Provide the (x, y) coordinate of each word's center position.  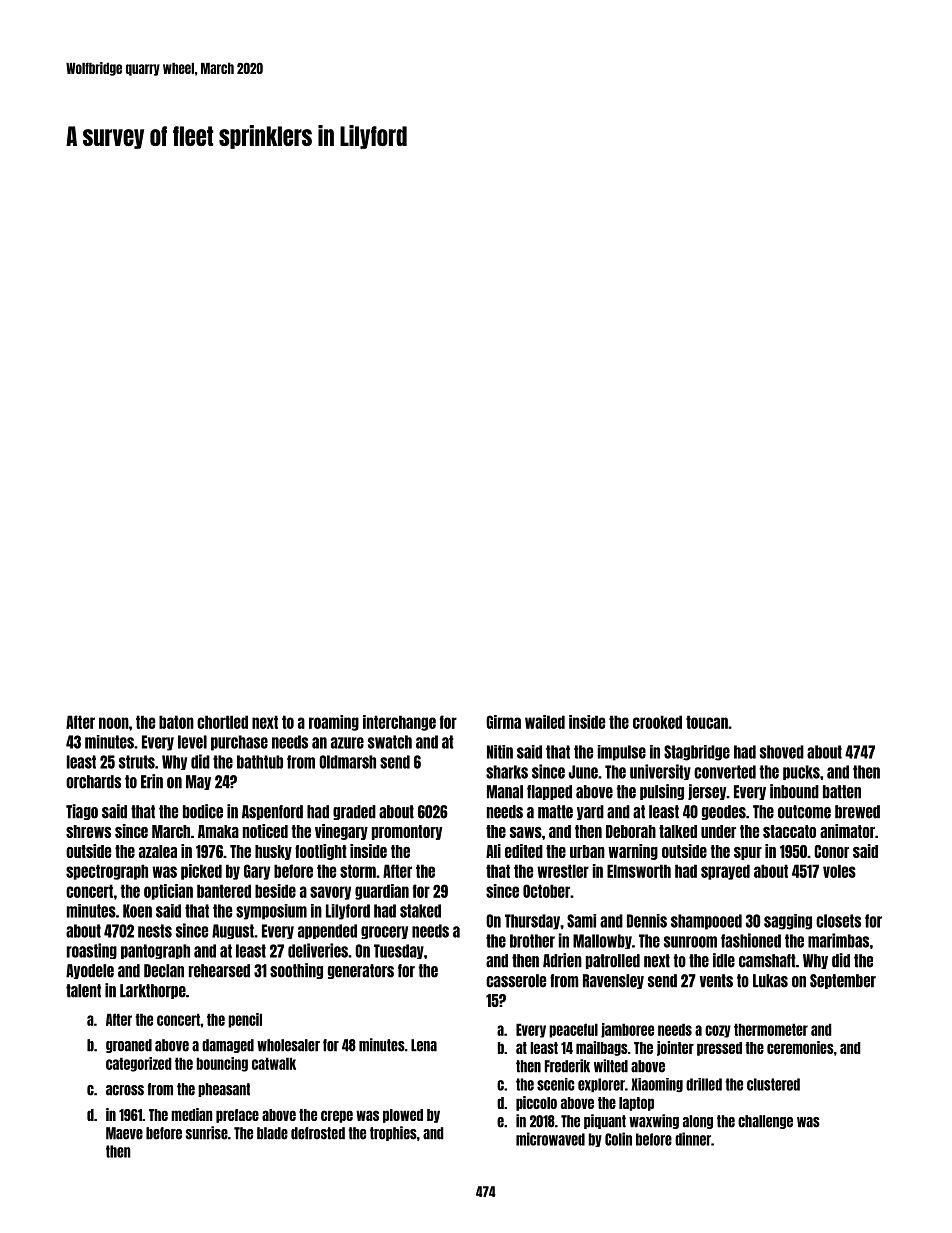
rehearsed (219, 971)
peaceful (573, 1030)
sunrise (207, 1133)
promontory (407, 832)
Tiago (82, 812)
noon (114, 723)
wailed (545, 722)
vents (716, 981)
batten (842, 792)
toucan (707, 722)
